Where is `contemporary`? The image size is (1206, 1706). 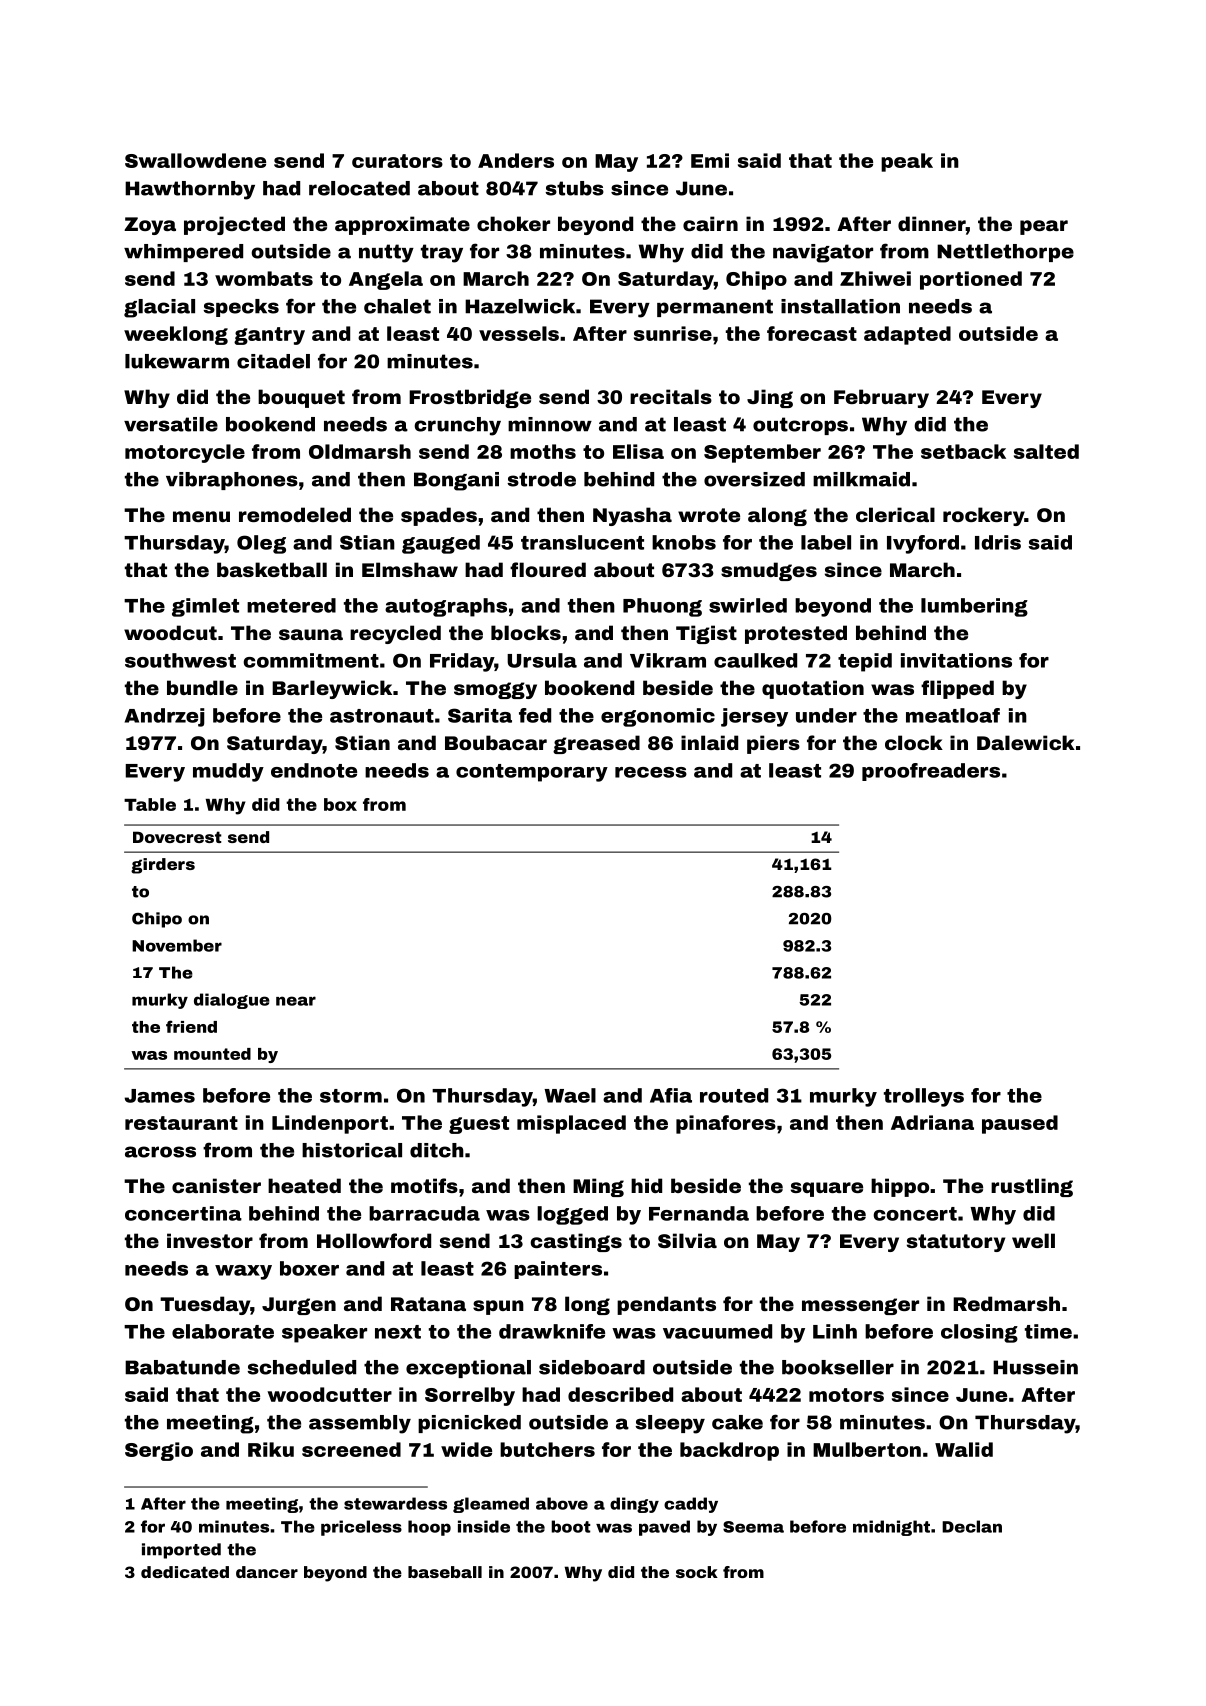
contemporary is located at coordinates (532, 773).
